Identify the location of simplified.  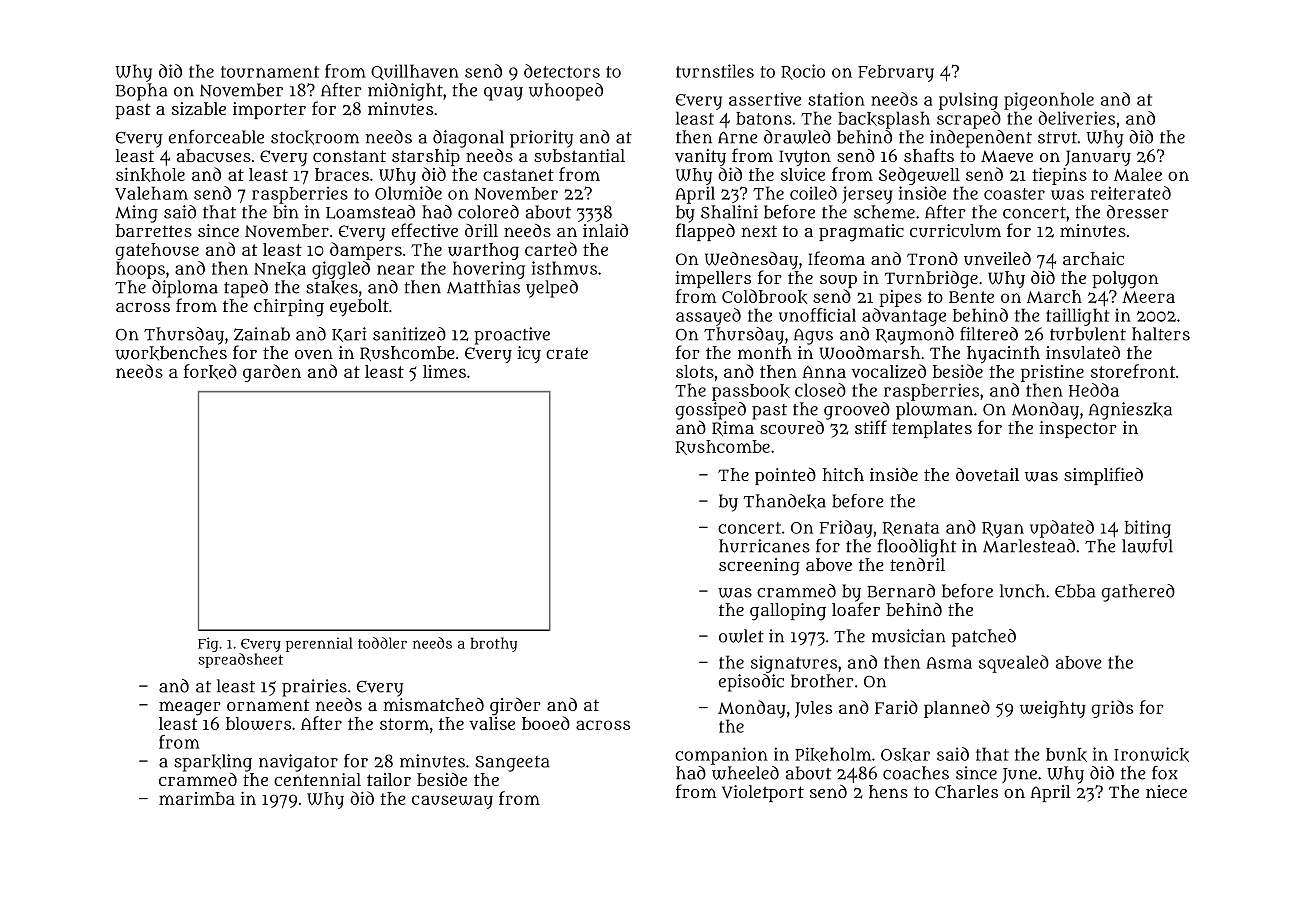
(1103, 476).
